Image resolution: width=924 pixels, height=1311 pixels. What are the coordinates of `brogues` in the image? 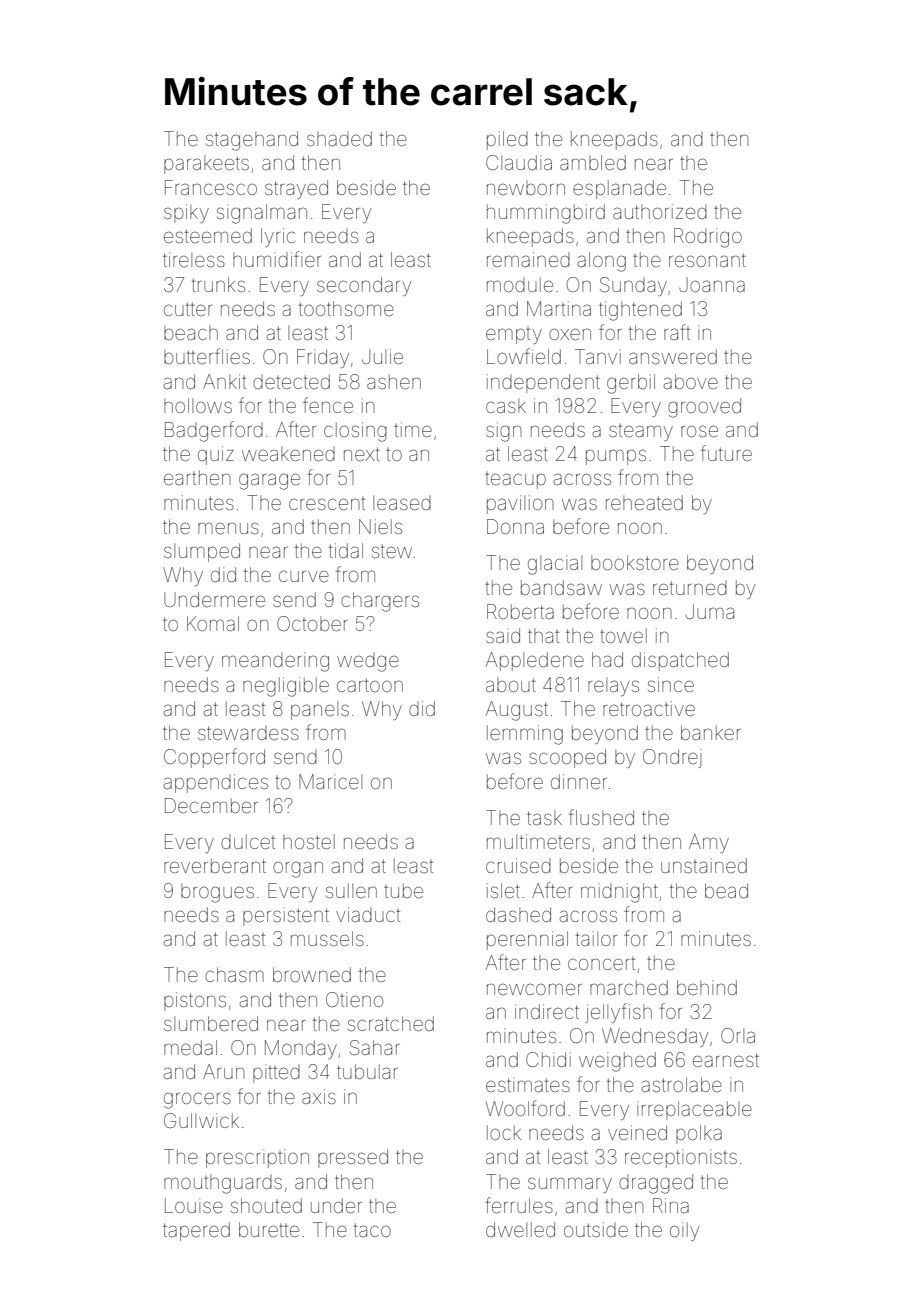 It's located at (217, 893).
